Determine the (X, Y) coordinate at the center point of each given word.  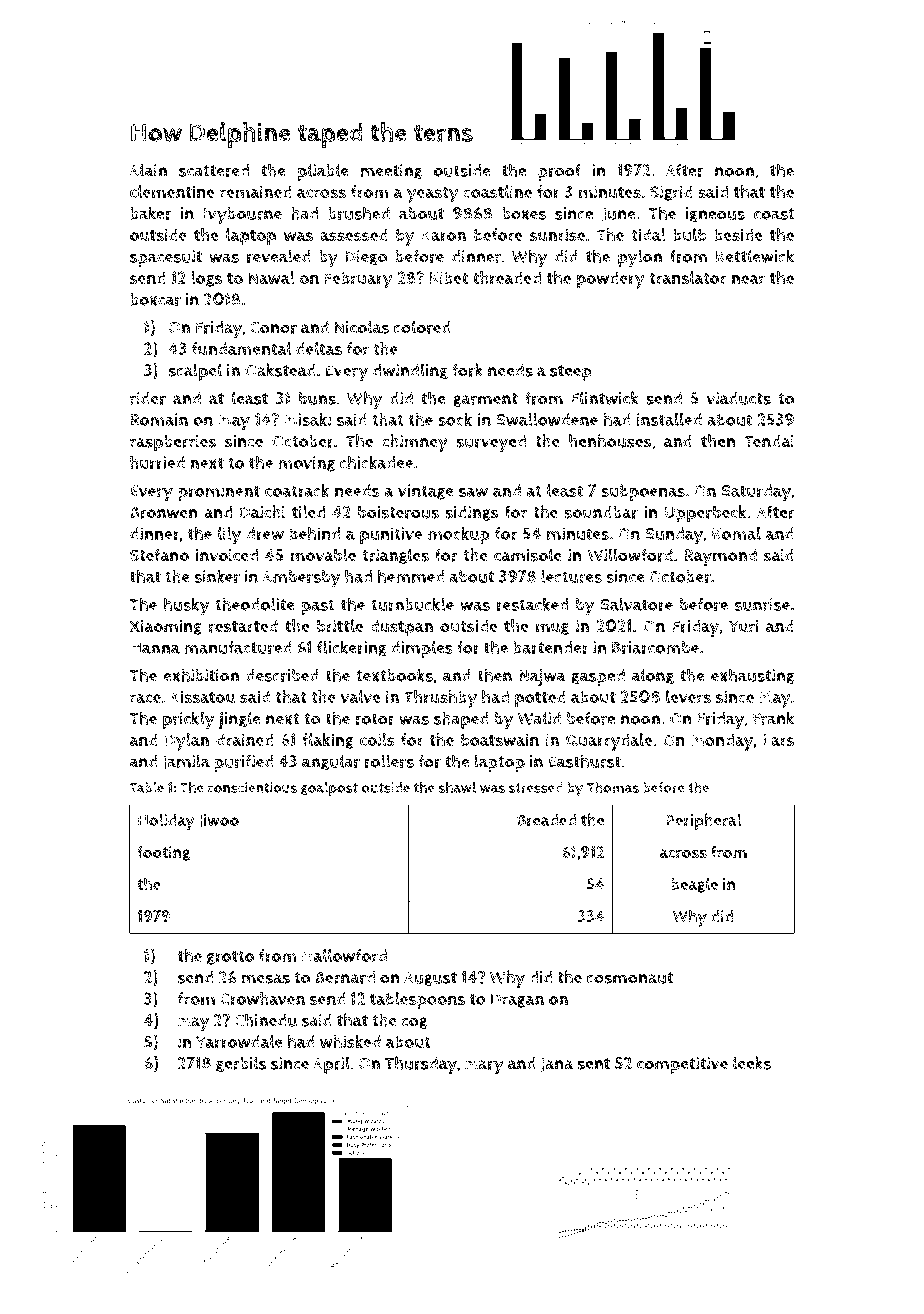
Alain (148, 170)
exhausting (752, 676)
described (282, 675)
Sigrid (671, 193)
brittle (340, 626)
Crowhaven (262, 999)
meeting (391, 172)
